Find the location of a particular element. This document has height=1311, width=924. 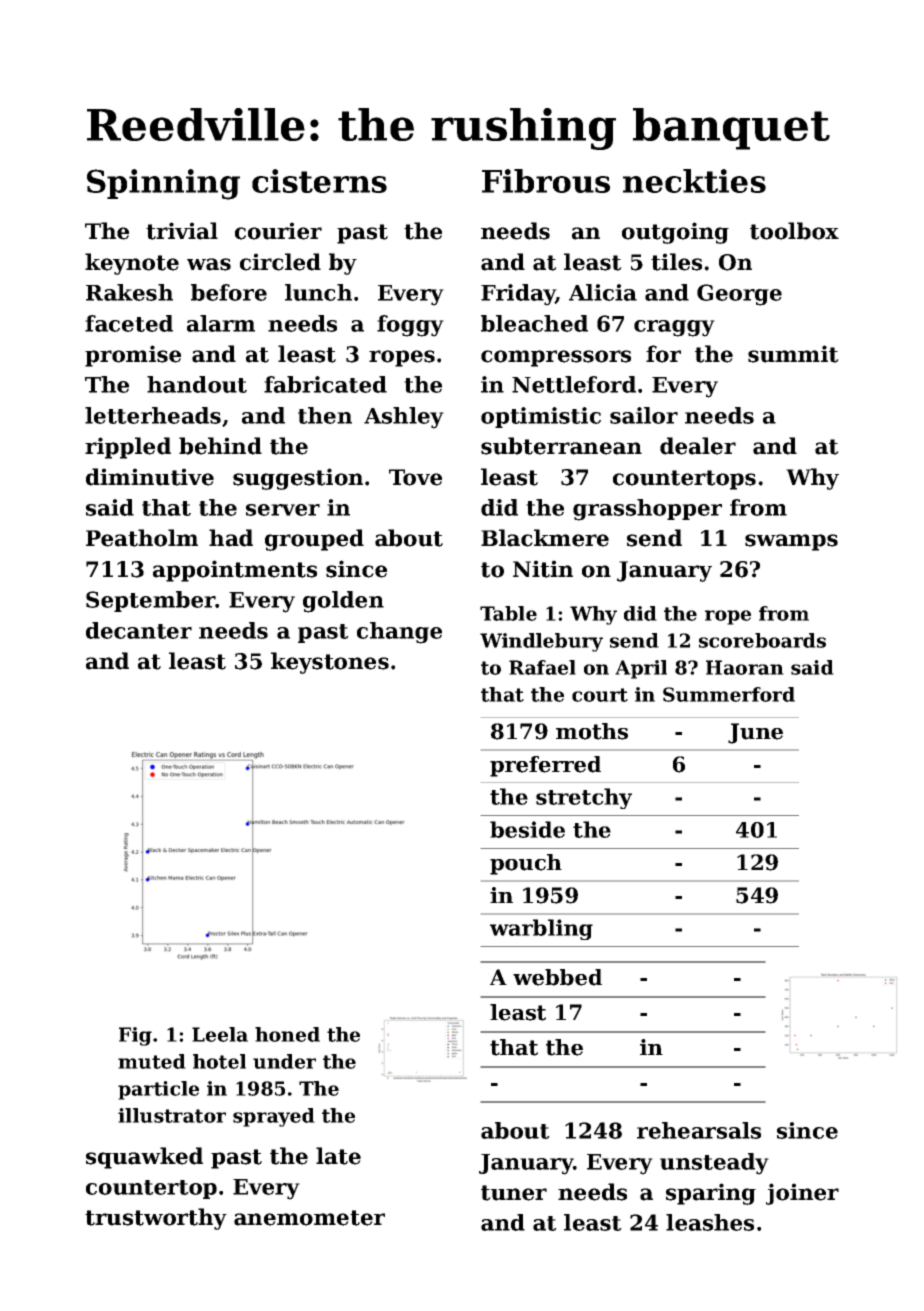

cisterns is located at coordinates (319, 181).
